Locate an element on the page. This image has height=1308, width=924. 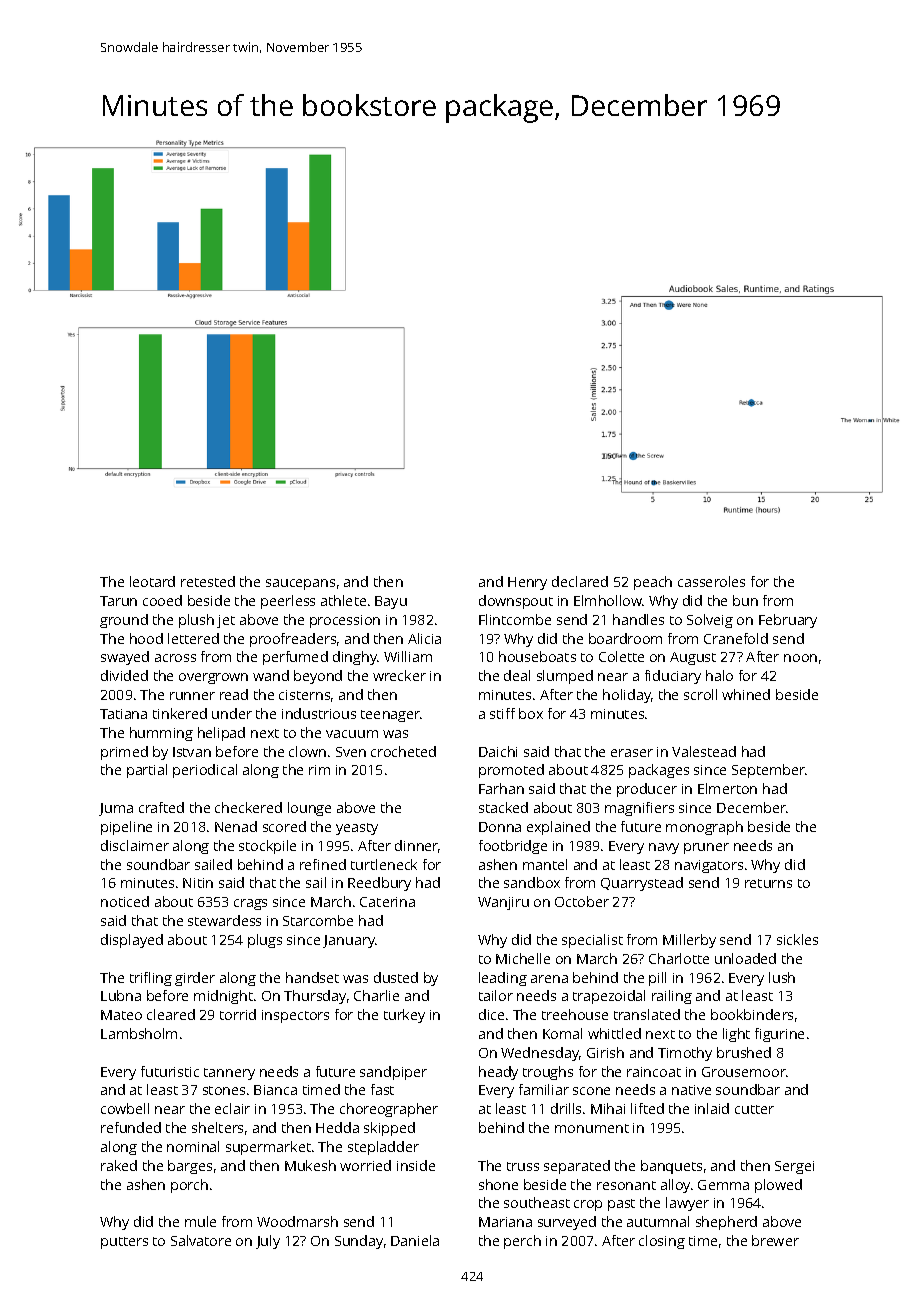
overgrown is located at coordinates (213, 678).
